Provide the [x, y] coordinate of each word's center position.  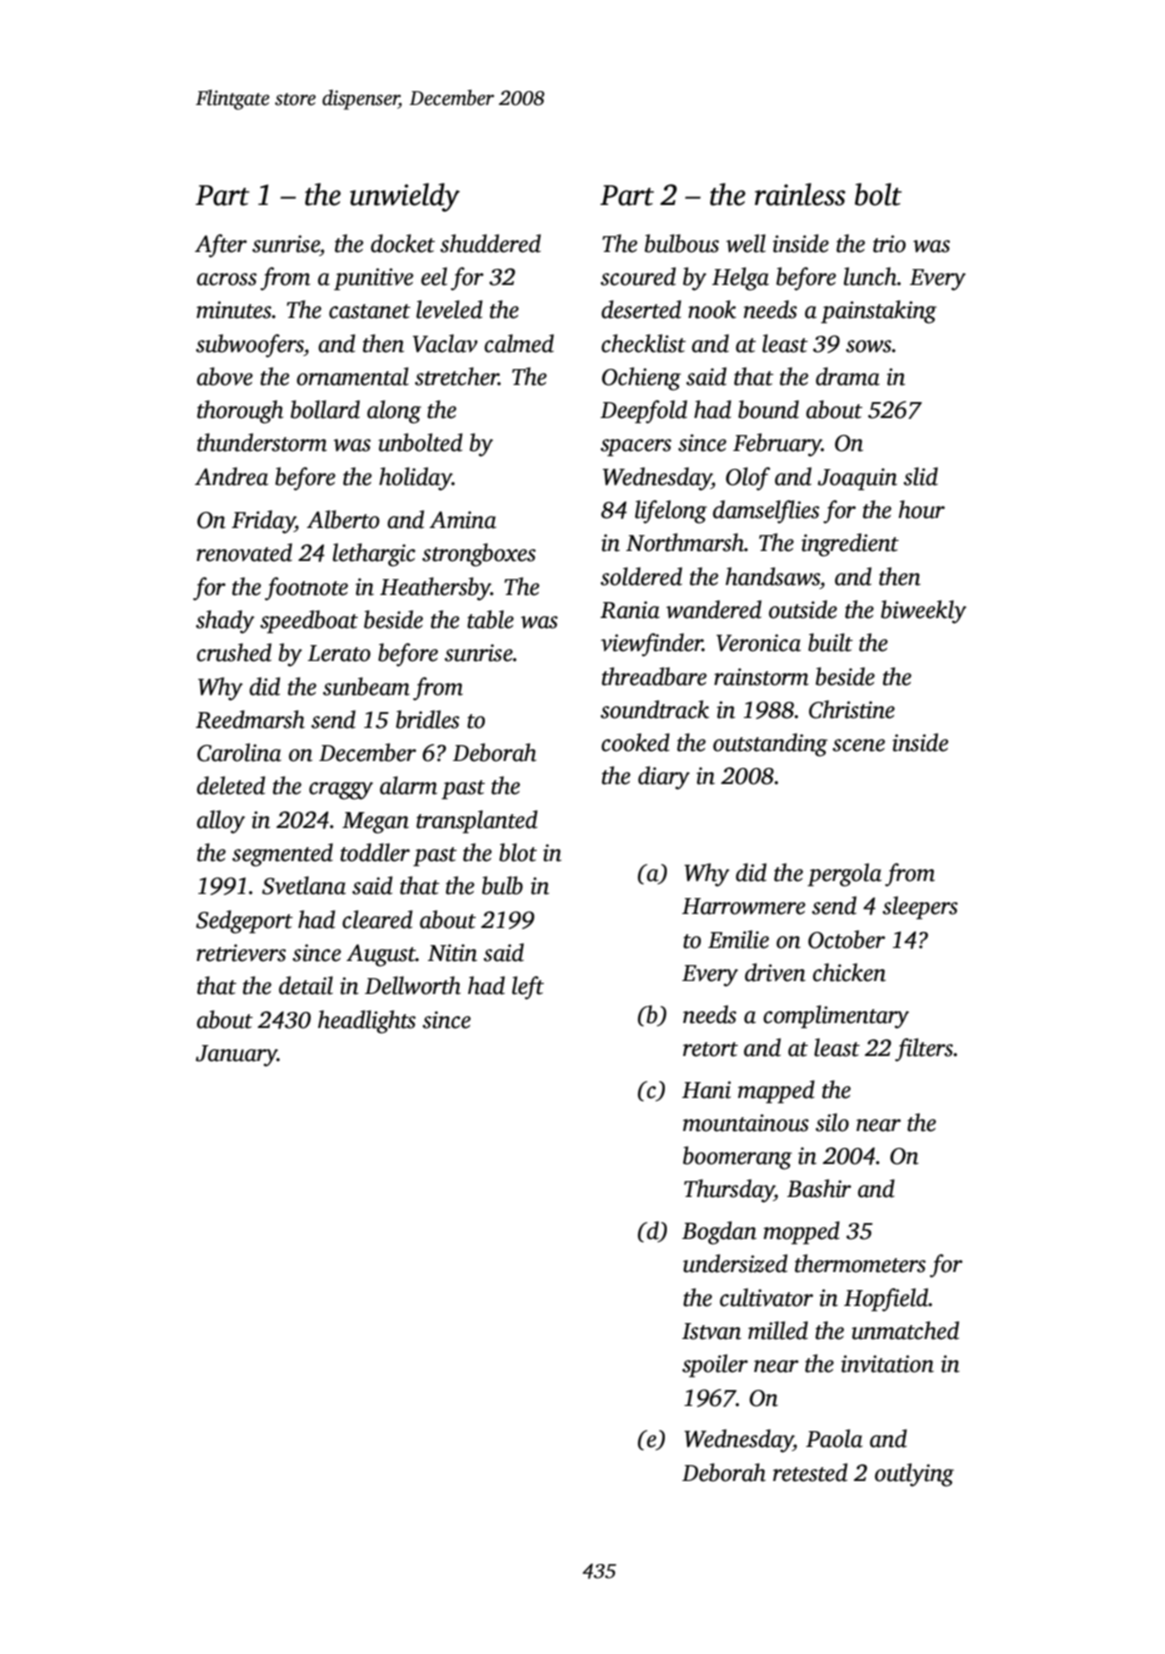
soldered [641, 576]
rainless [800, 194]
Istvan [711, 1331]
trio [889, 244]
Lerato [339, 653]
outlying [914, 1475]
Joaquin [857, 479]
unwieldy [405, 197]
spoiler [715, 1365]
